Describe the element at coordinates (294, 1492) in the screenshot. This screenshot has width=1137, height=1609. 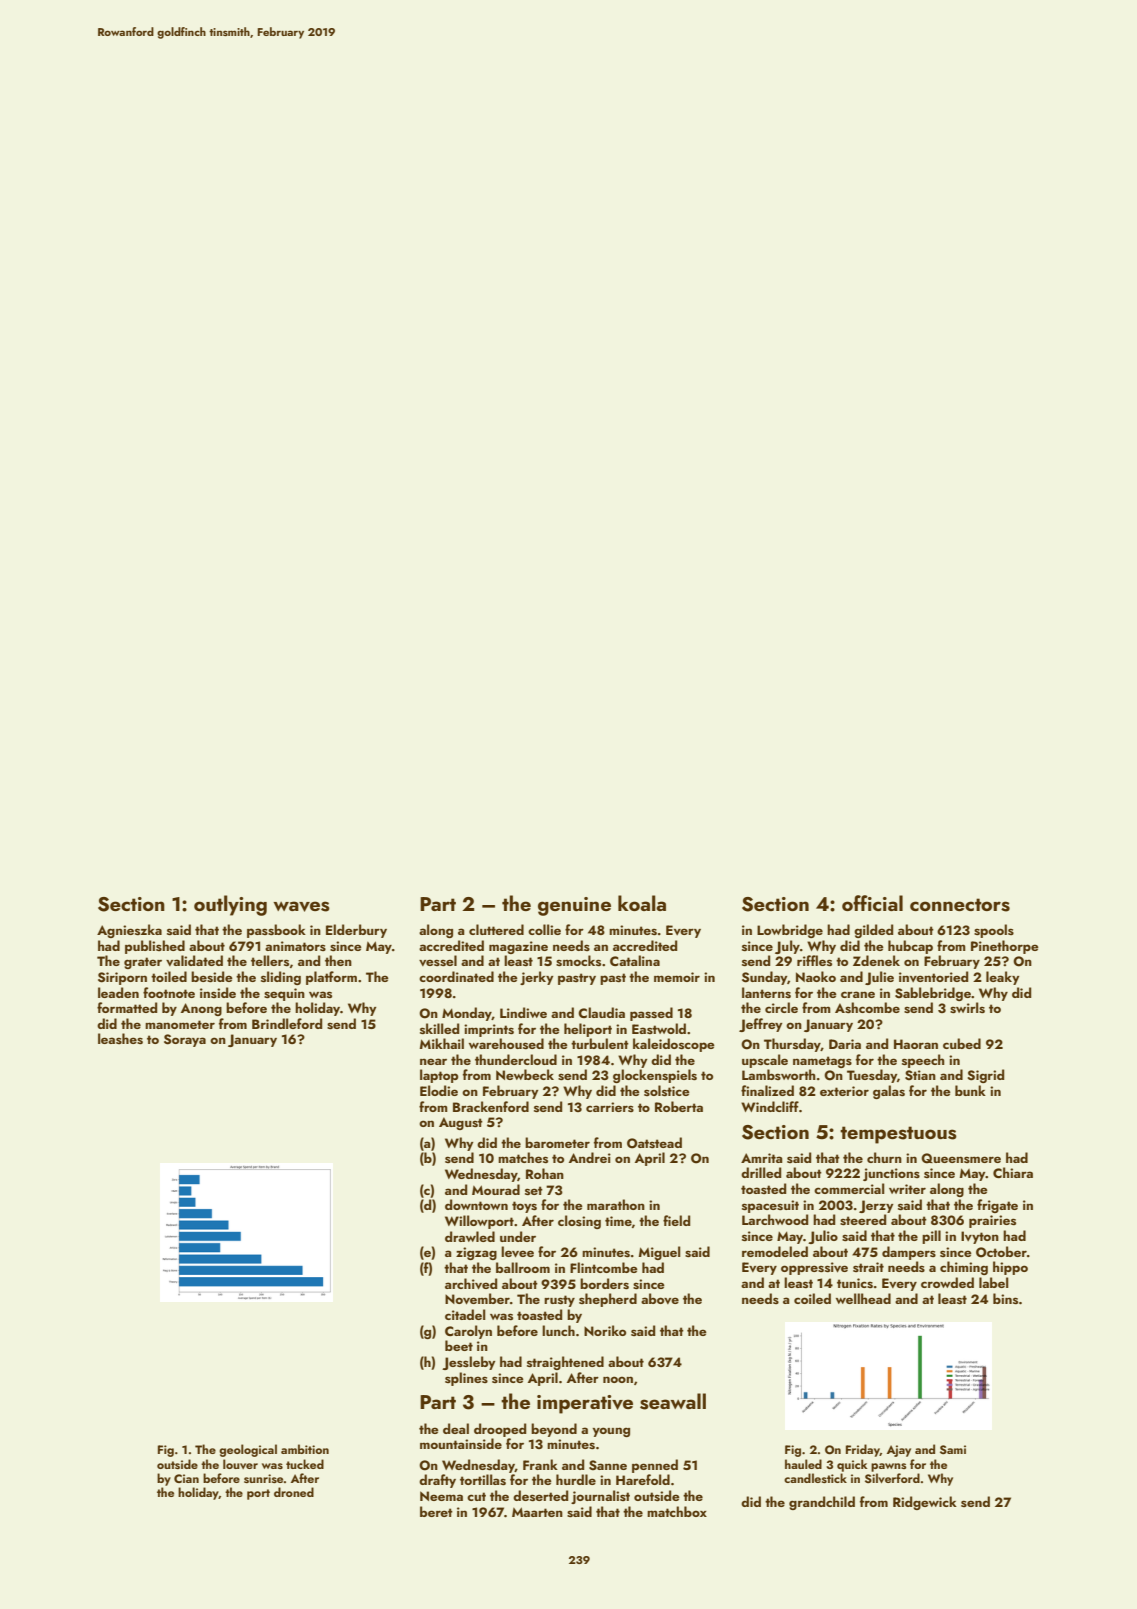
I see `droned` at that location.
